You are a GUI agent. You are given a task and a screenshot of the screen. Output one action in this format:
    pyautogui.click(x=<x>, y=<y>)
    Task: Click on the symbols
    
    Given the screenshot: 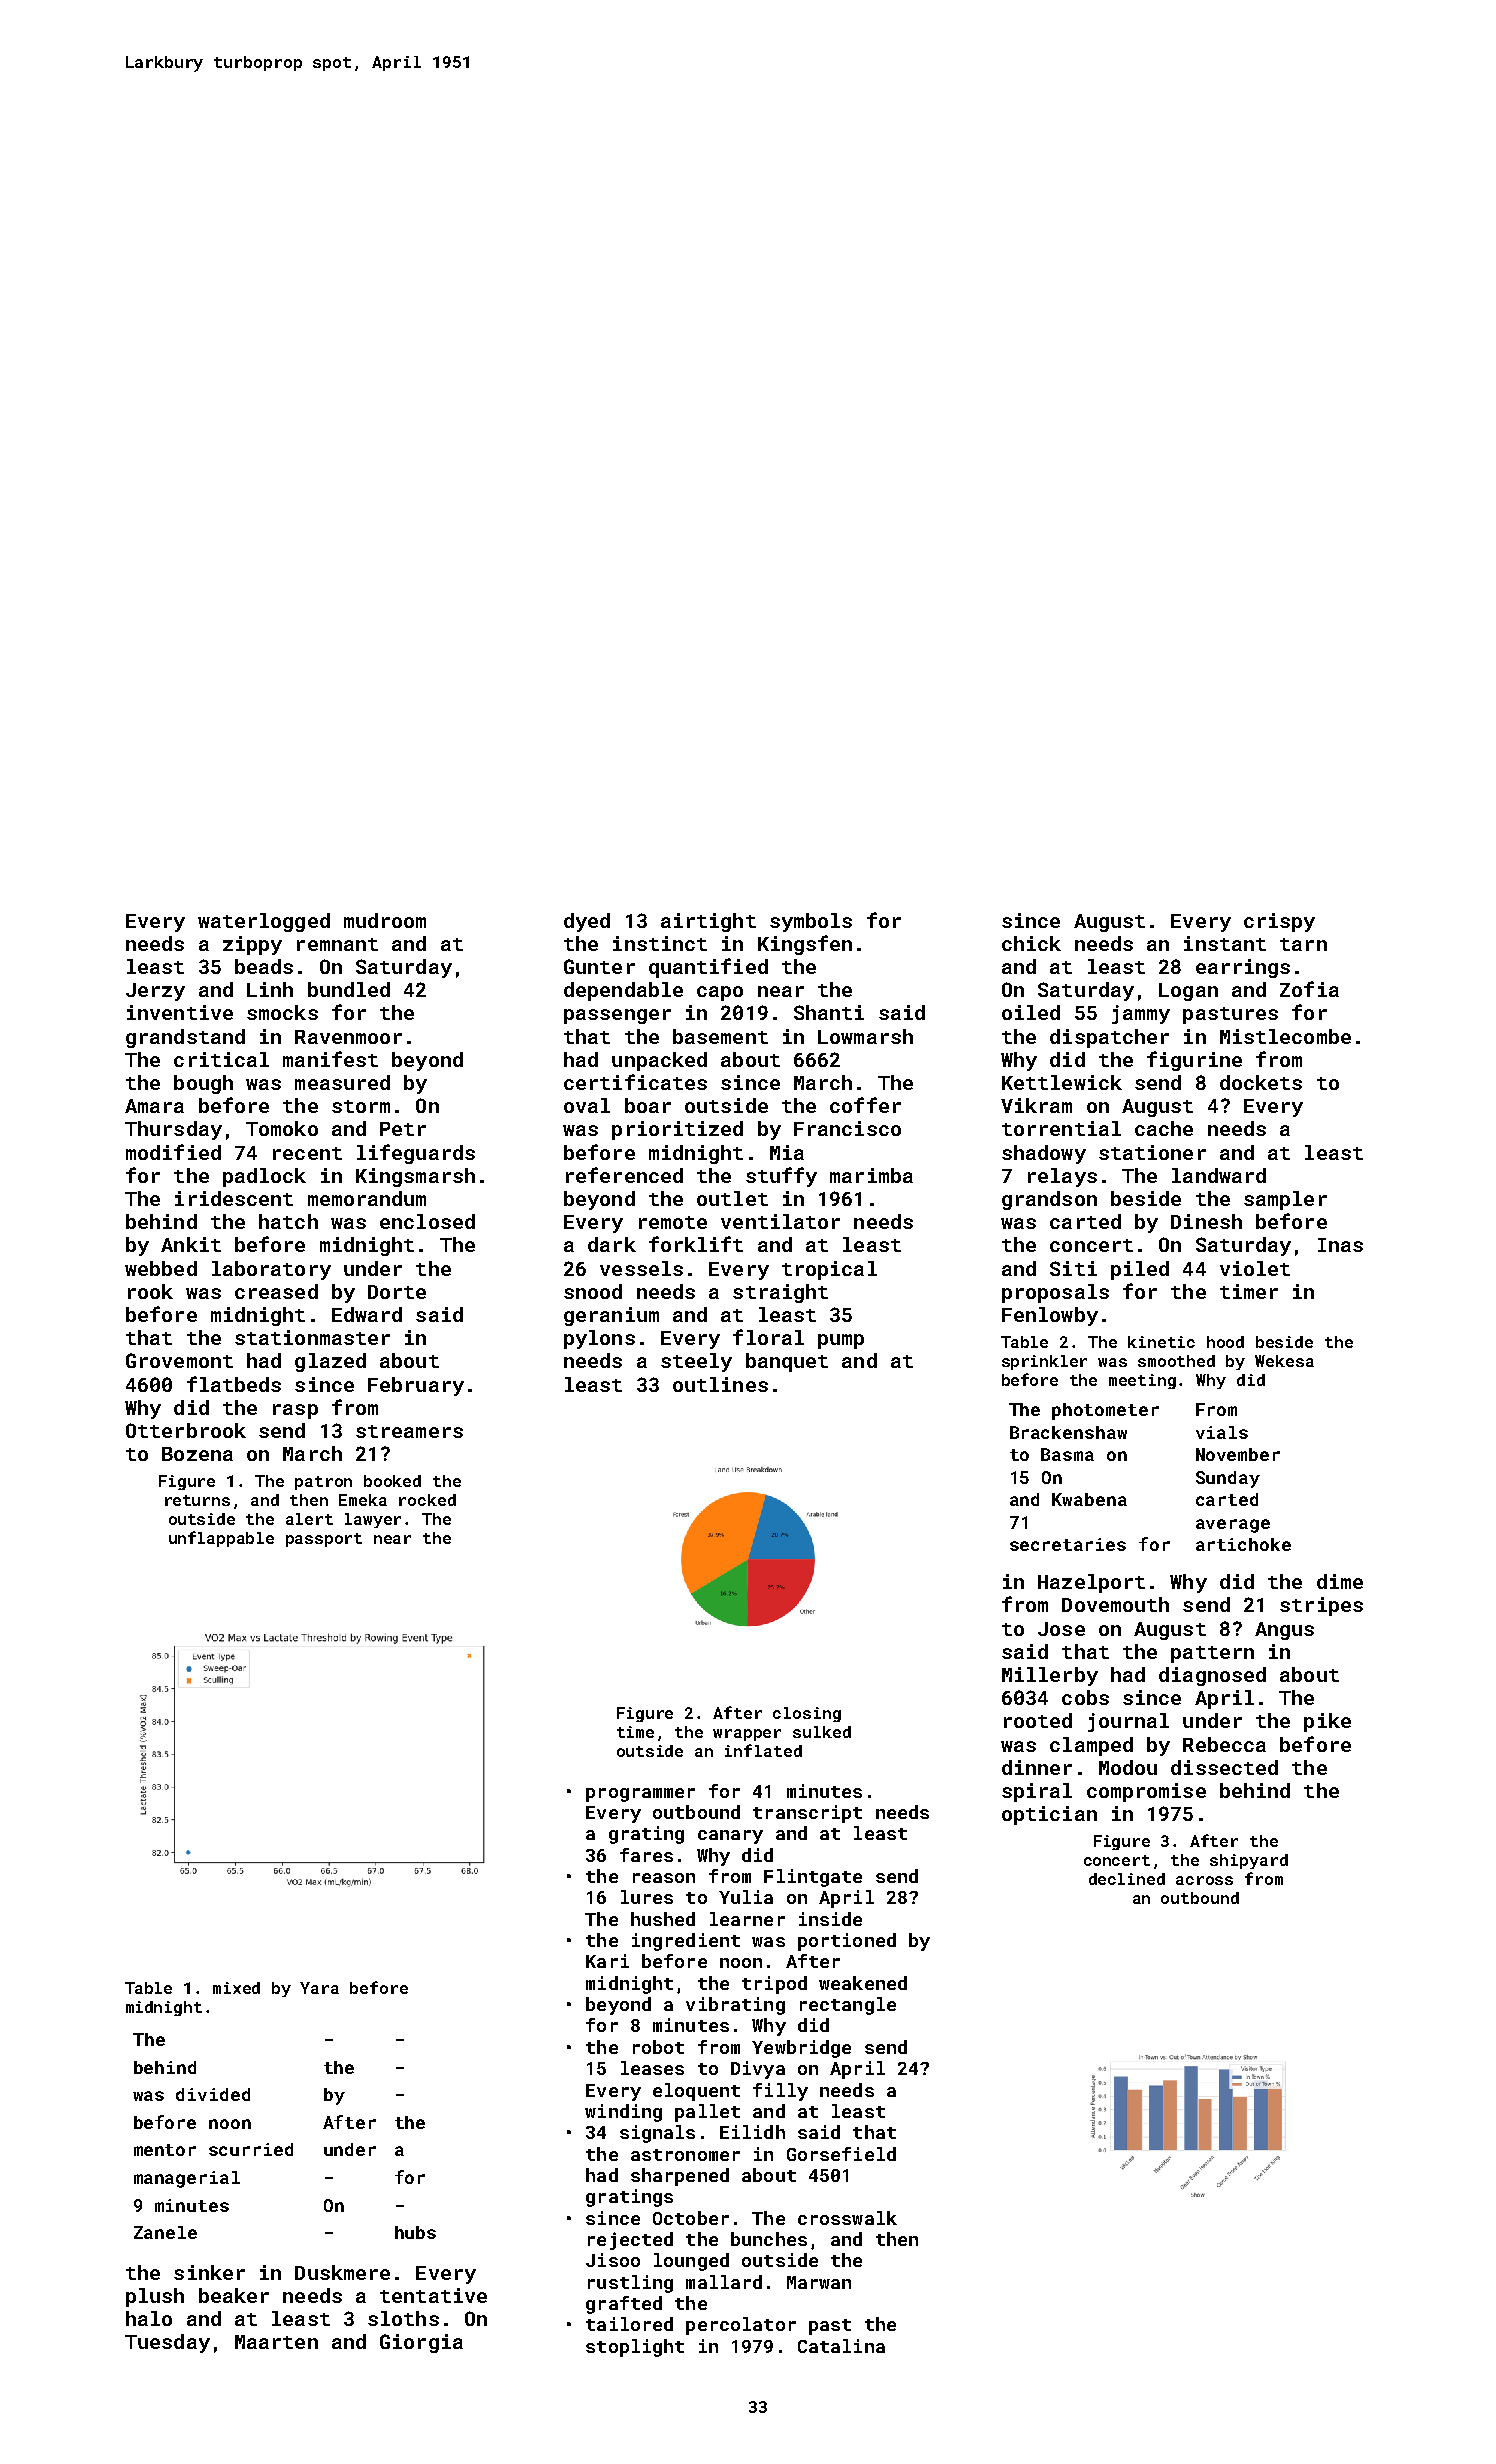 What is the action you would take?
    pyautogui.click(x=811, y=922)
